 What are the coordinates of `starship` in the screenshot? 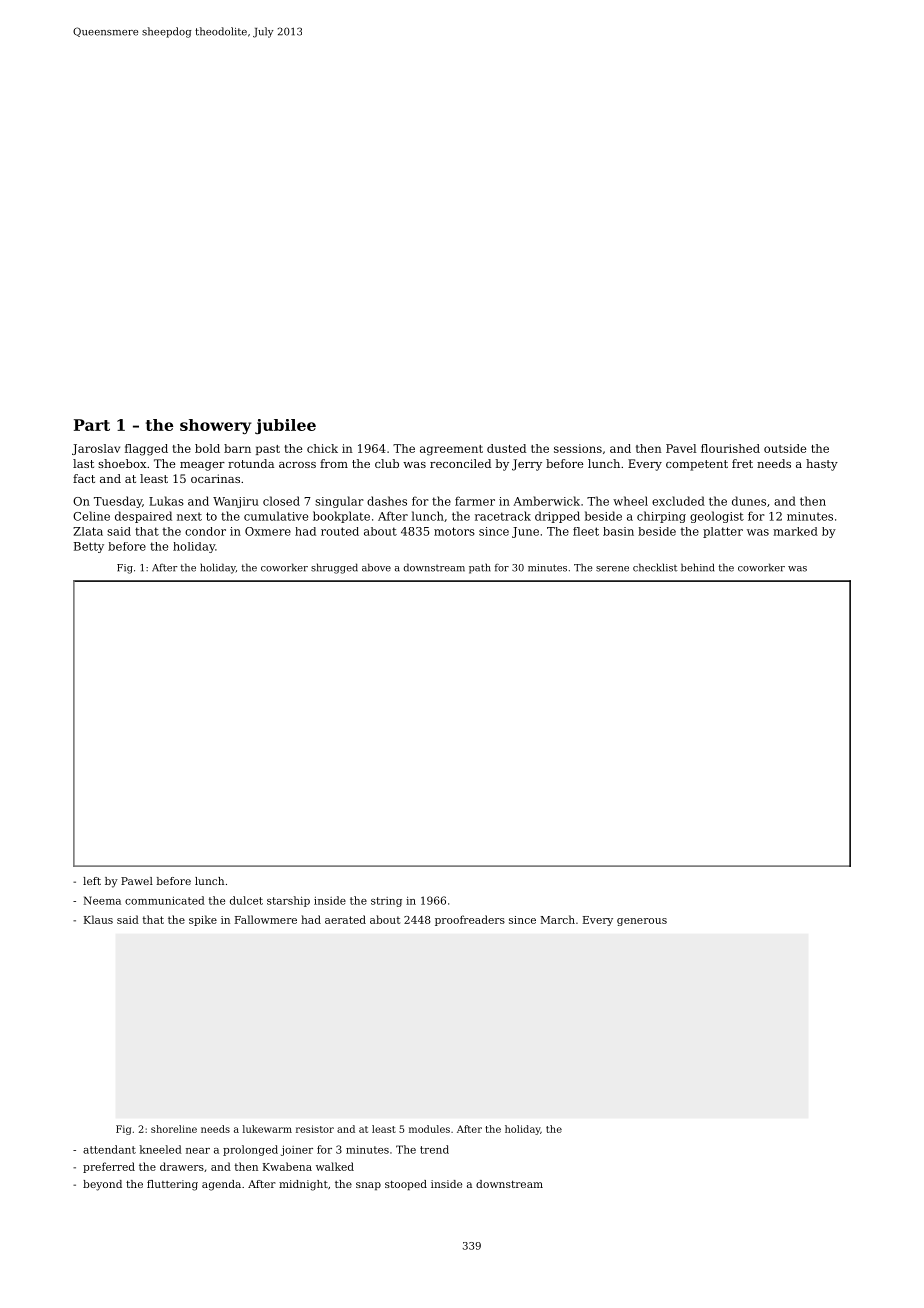 It's located at (288, 901).
